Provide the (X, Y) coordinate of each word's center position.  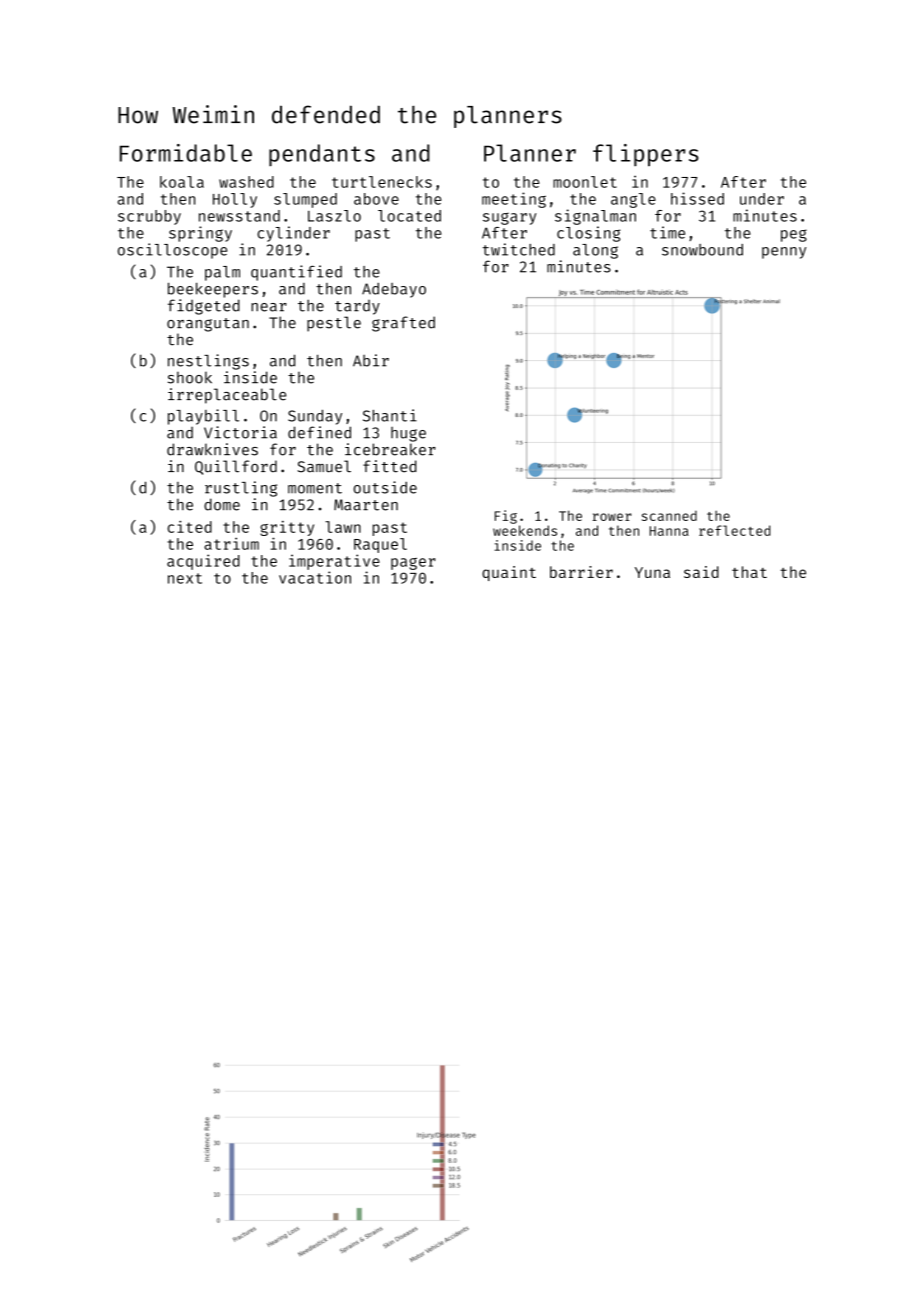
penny (784, 253)
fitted (389, 466)
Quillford (236, 467)
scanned (669, 515)
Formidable (186, 153)
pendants (322, 155)
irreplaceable (227, 396)
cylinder (293, 234)
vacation (315, 577)
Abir (371, 360)
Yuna (652, 572)
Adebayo (394, 290)
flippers (646, 155)
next (185, 578)
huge (408, 434)
